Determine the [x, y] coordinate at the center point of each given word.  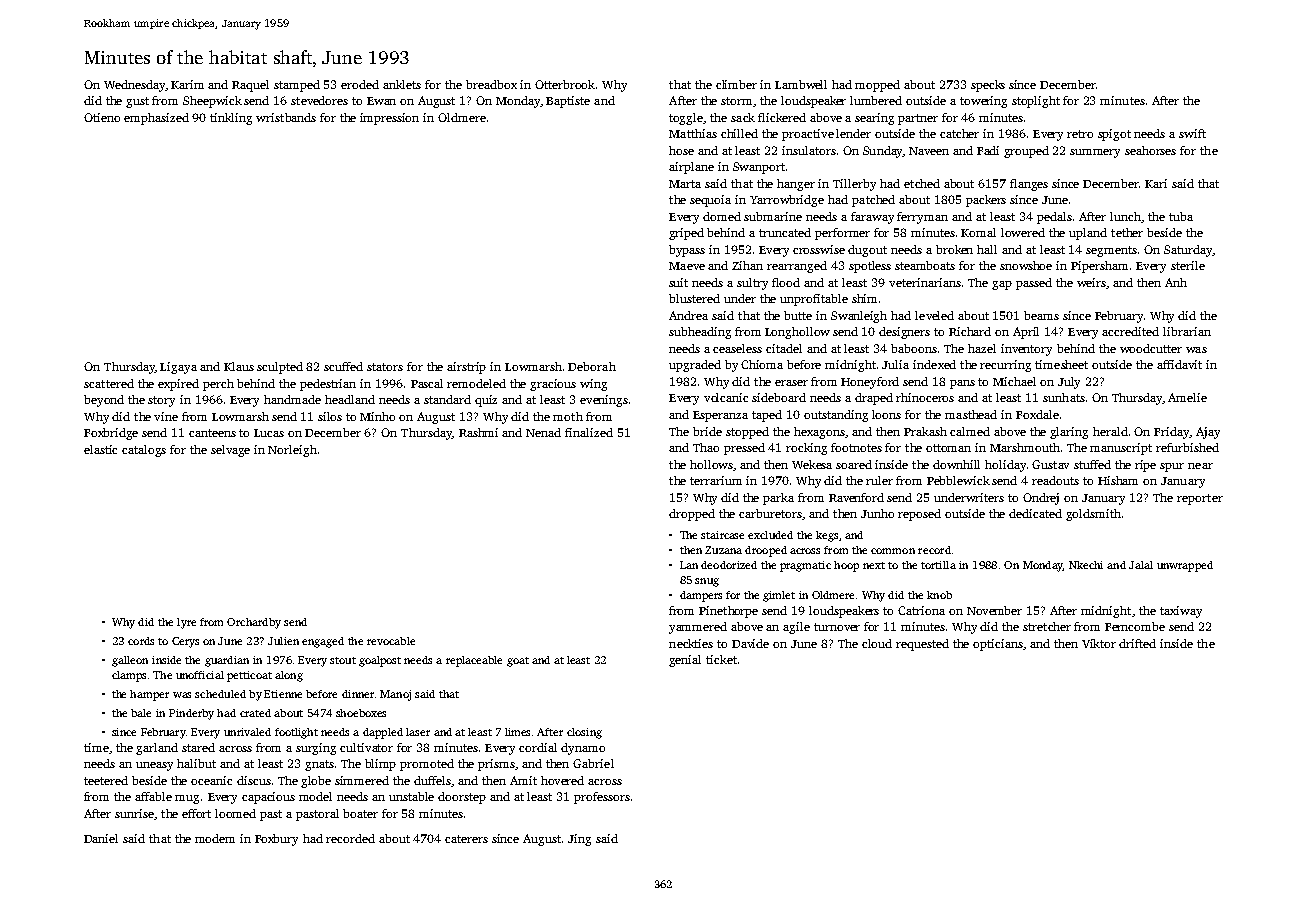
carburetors [770, 513]
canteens [212, 433]
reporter [1200, 499]
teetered [106, 780]
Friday [1171, 433]
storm [736, 101]
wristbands [286, 117]
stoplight [1036, 102]
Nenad [543, 432]
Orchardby [254, 623]
